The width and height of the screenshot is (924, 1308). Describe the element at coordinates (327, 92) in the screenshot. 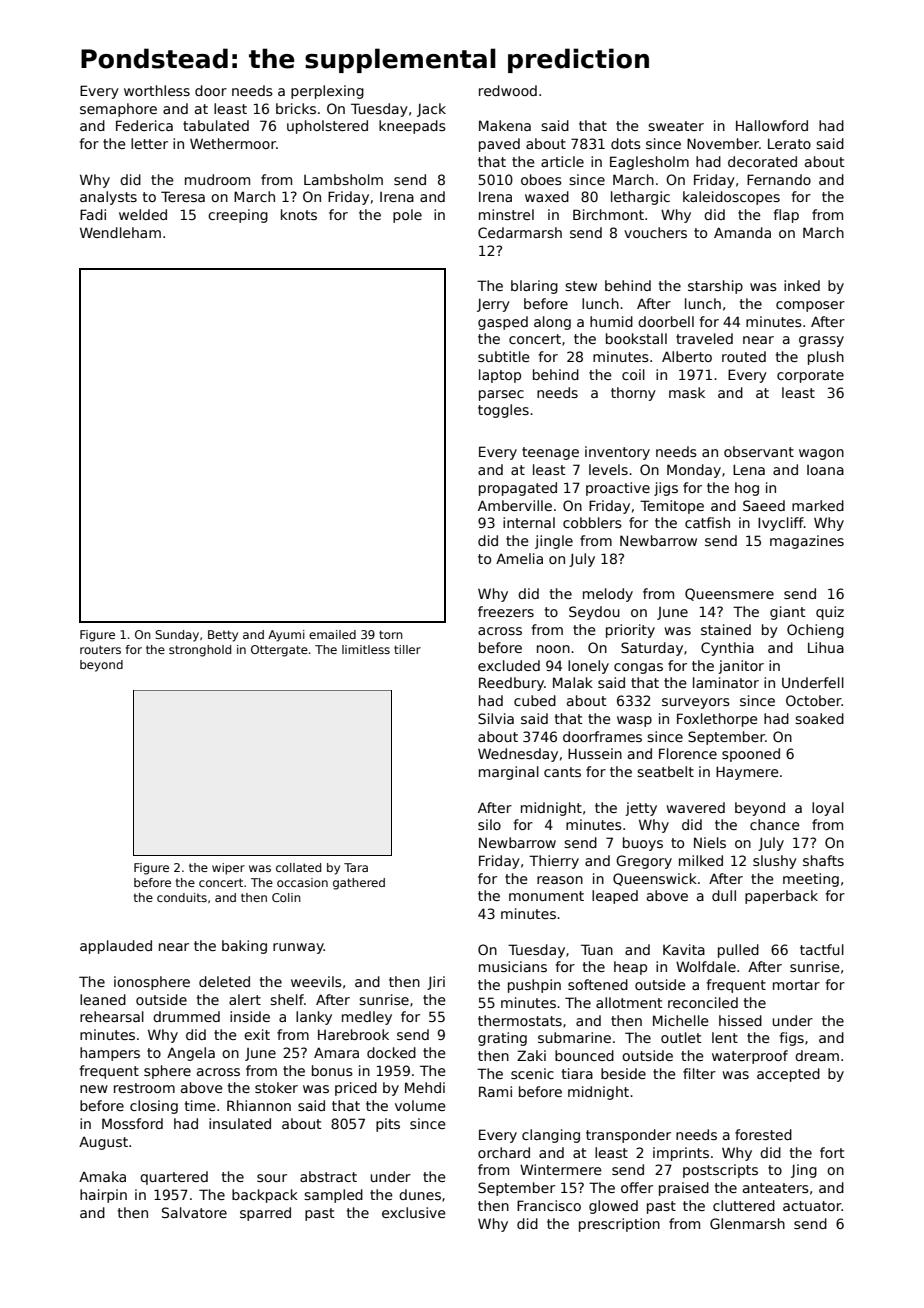

I see `perplexing` at that location.
